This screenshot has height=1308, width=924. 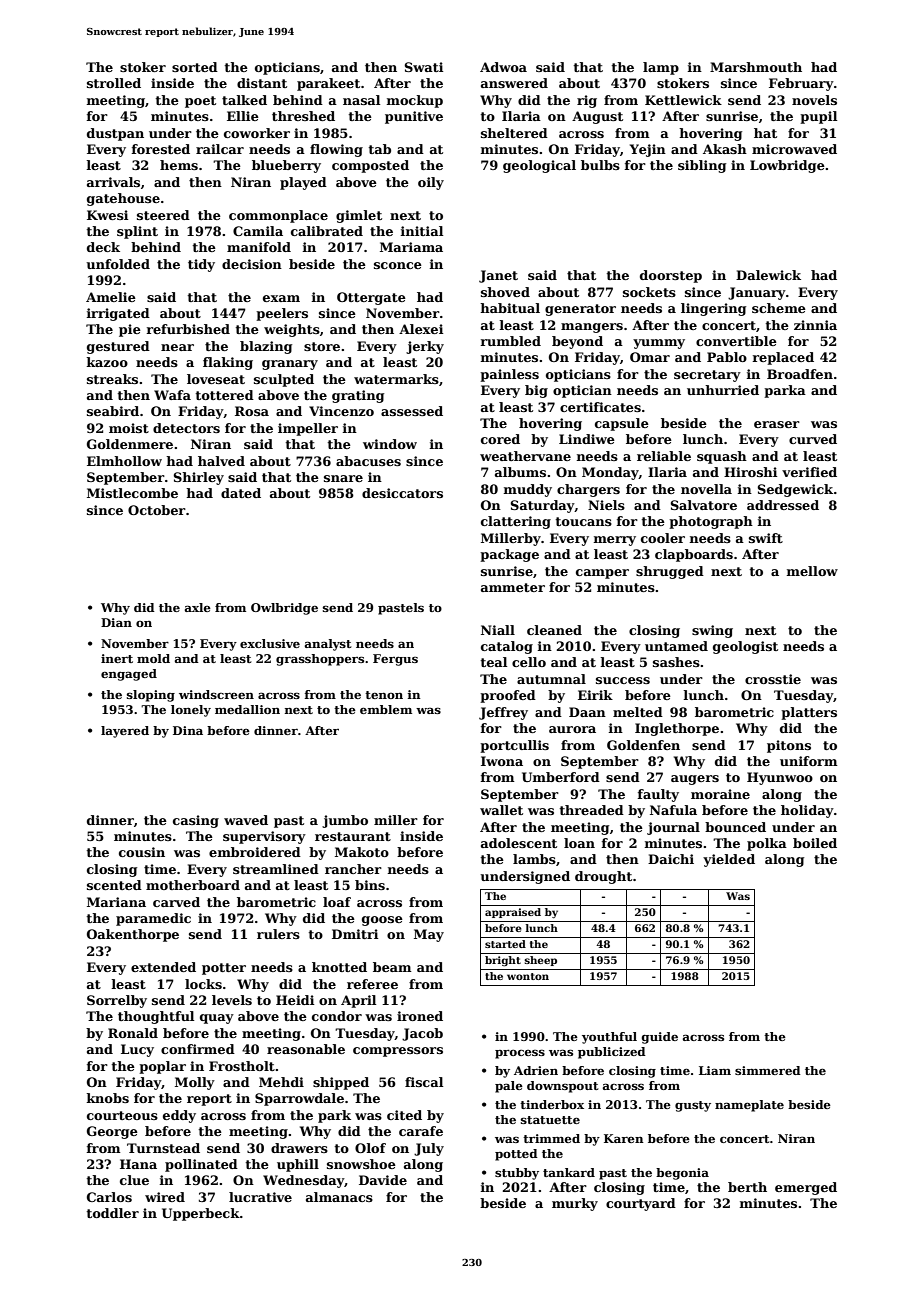 I want to click on Jeffrey, so click(x=503, y=713).
